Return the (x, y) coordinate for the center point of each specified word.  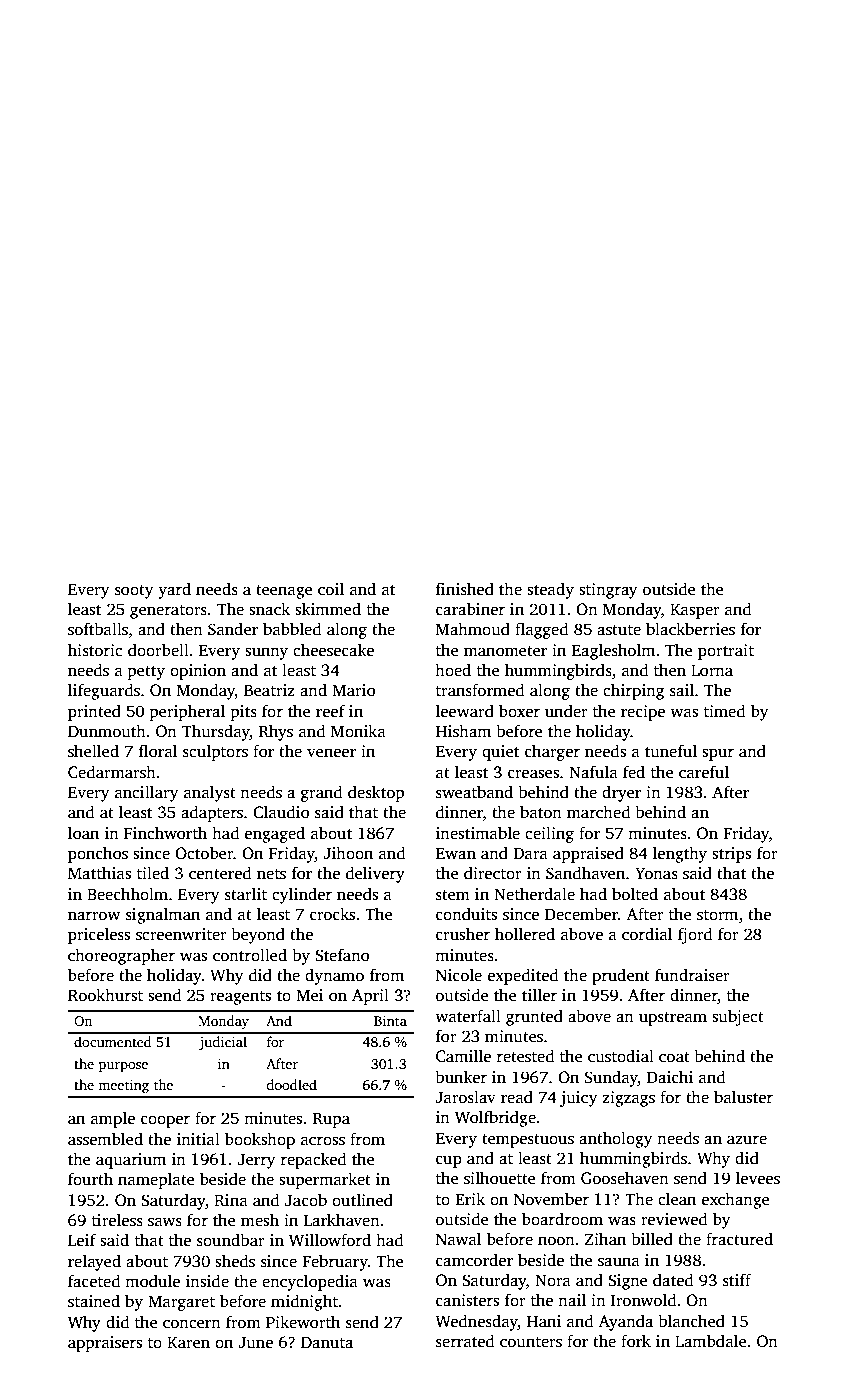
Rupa (331, 1120)
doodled (291, 1084)
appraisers (105, 1344)
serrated (465, 1341)
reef (330, 710)
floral (158, 750)
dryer (621, 793)
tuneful (671, 751)
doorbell (158, 650)
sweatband (474, 792)
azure (747, 1140)
